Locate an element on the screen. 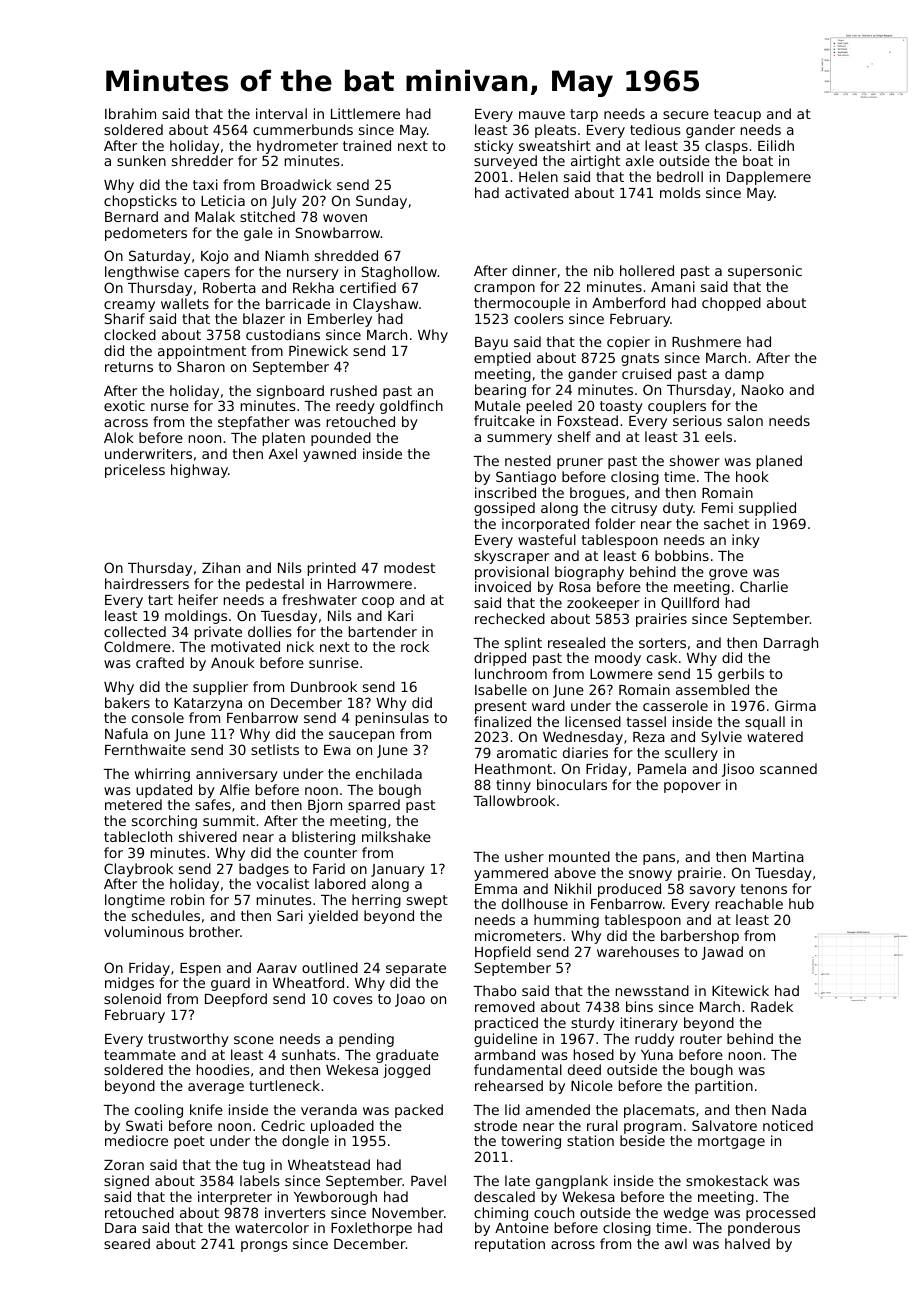  Wheatford is located at coordinates (308, 982).
